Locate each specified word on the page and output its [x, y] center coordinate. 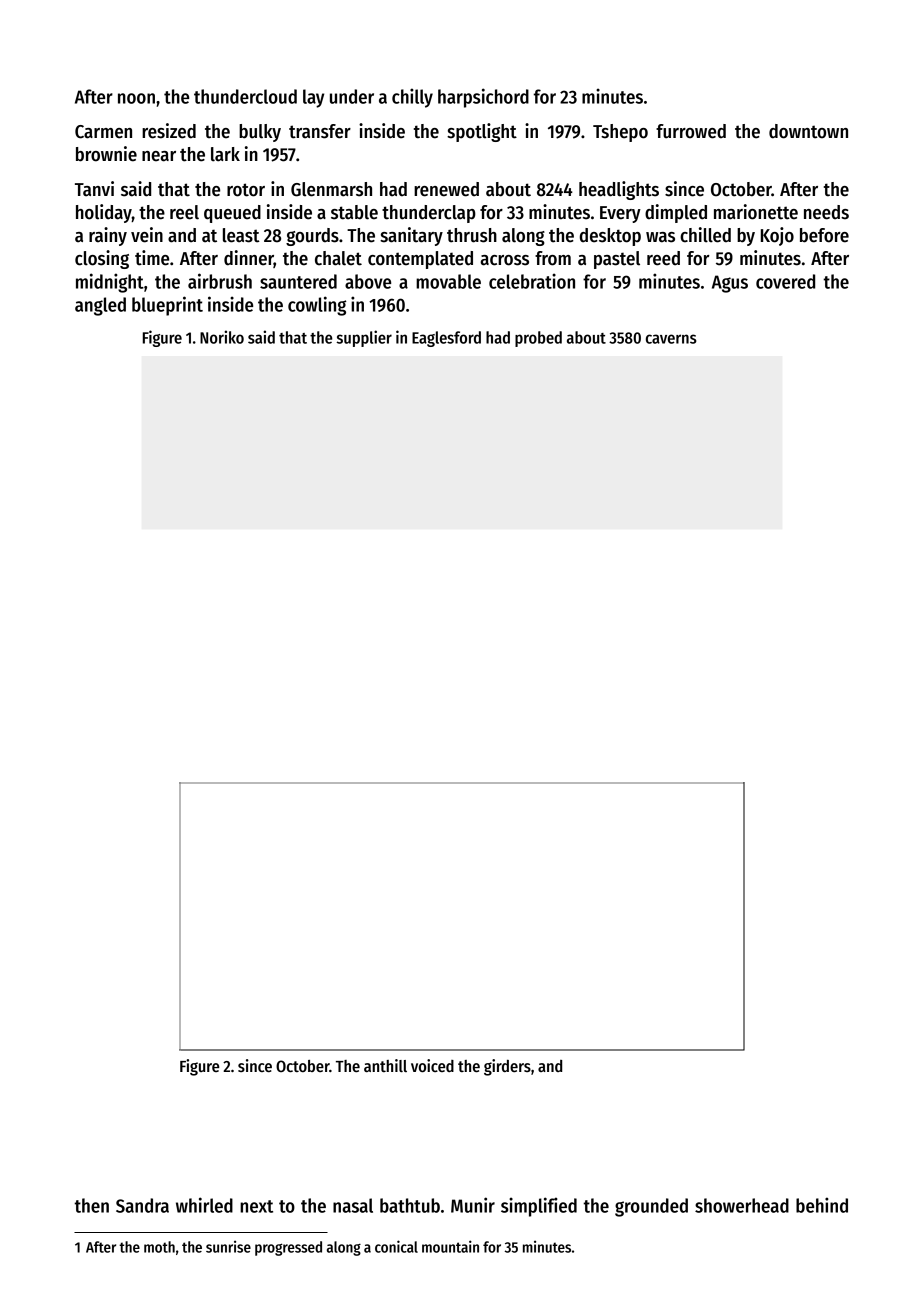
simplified [539, 1207]
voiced [432, 1066]
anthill [385, 1065]
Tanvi [94, 189]
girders [507, 1067]
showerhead [742, 1205]
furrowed [691, 131]
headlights [619, 190]
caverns [671, 339]
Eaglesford [446, 339]
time [152, 258]
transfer [320, 131]
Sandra [142, 1205]
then [91, 1205]
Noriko [222, 337]
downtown [808, 131]
